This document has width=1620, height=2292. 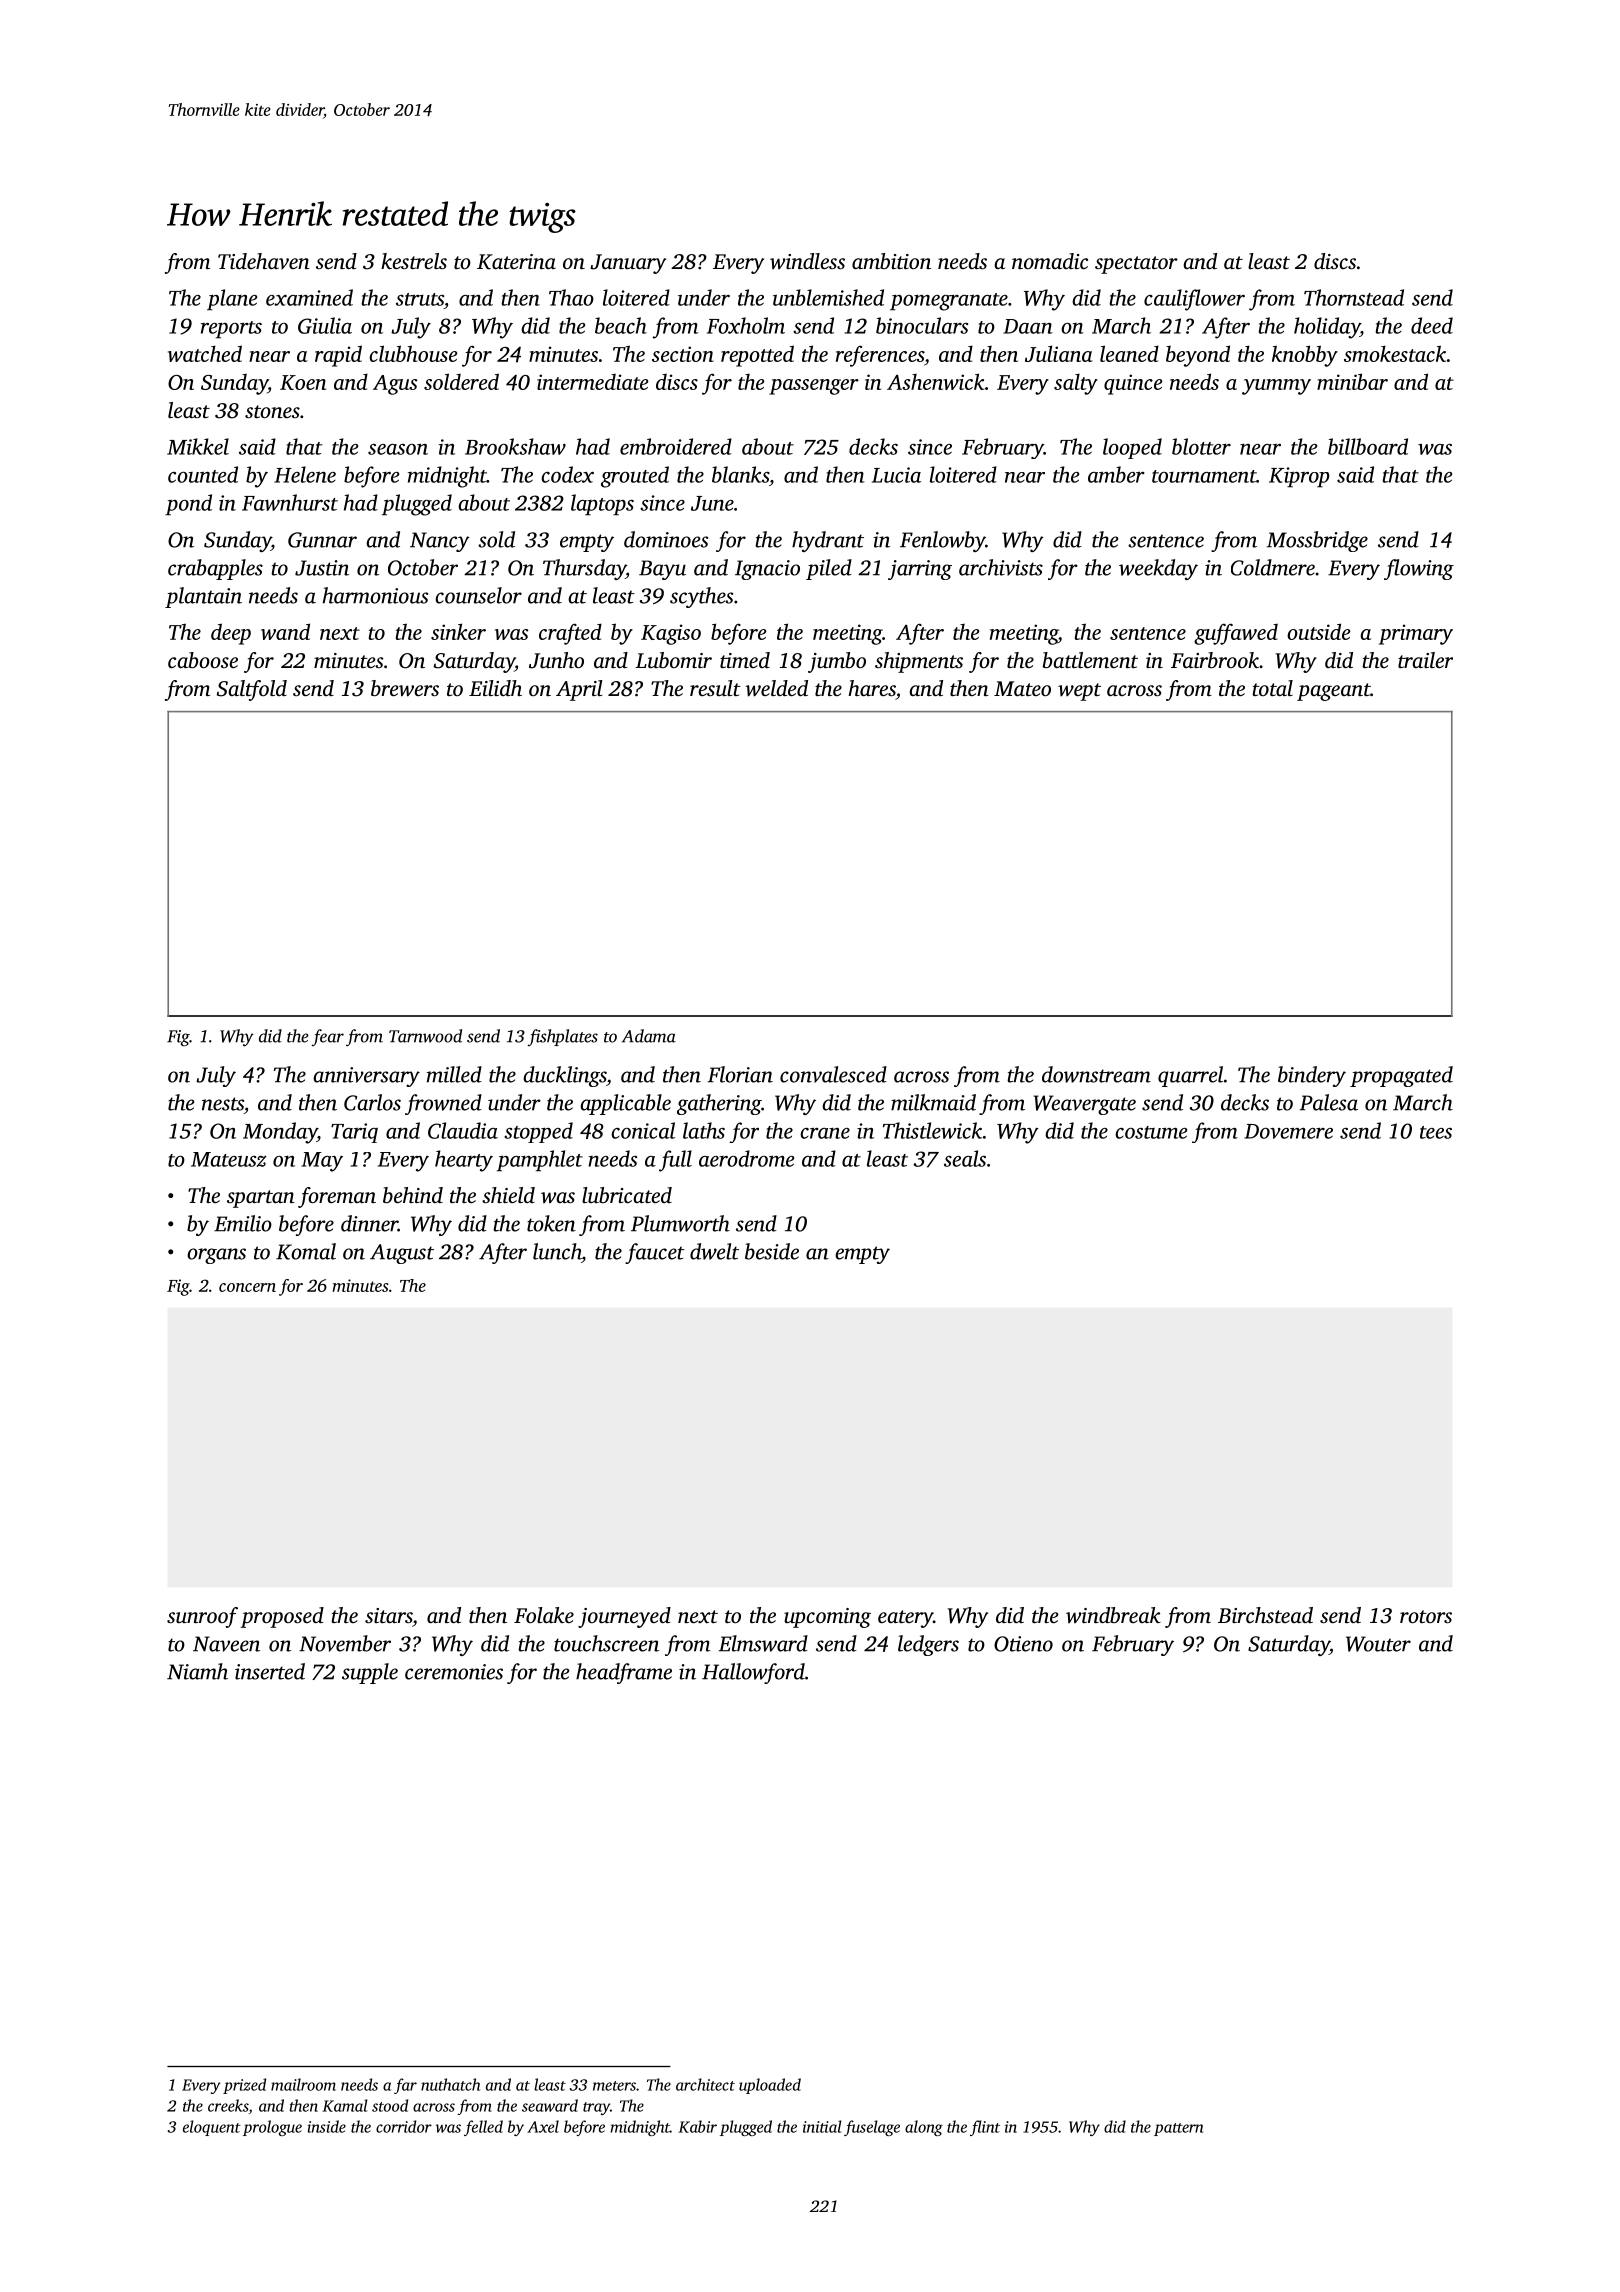 I want to click on sinker, so click(x=458, y=631).
